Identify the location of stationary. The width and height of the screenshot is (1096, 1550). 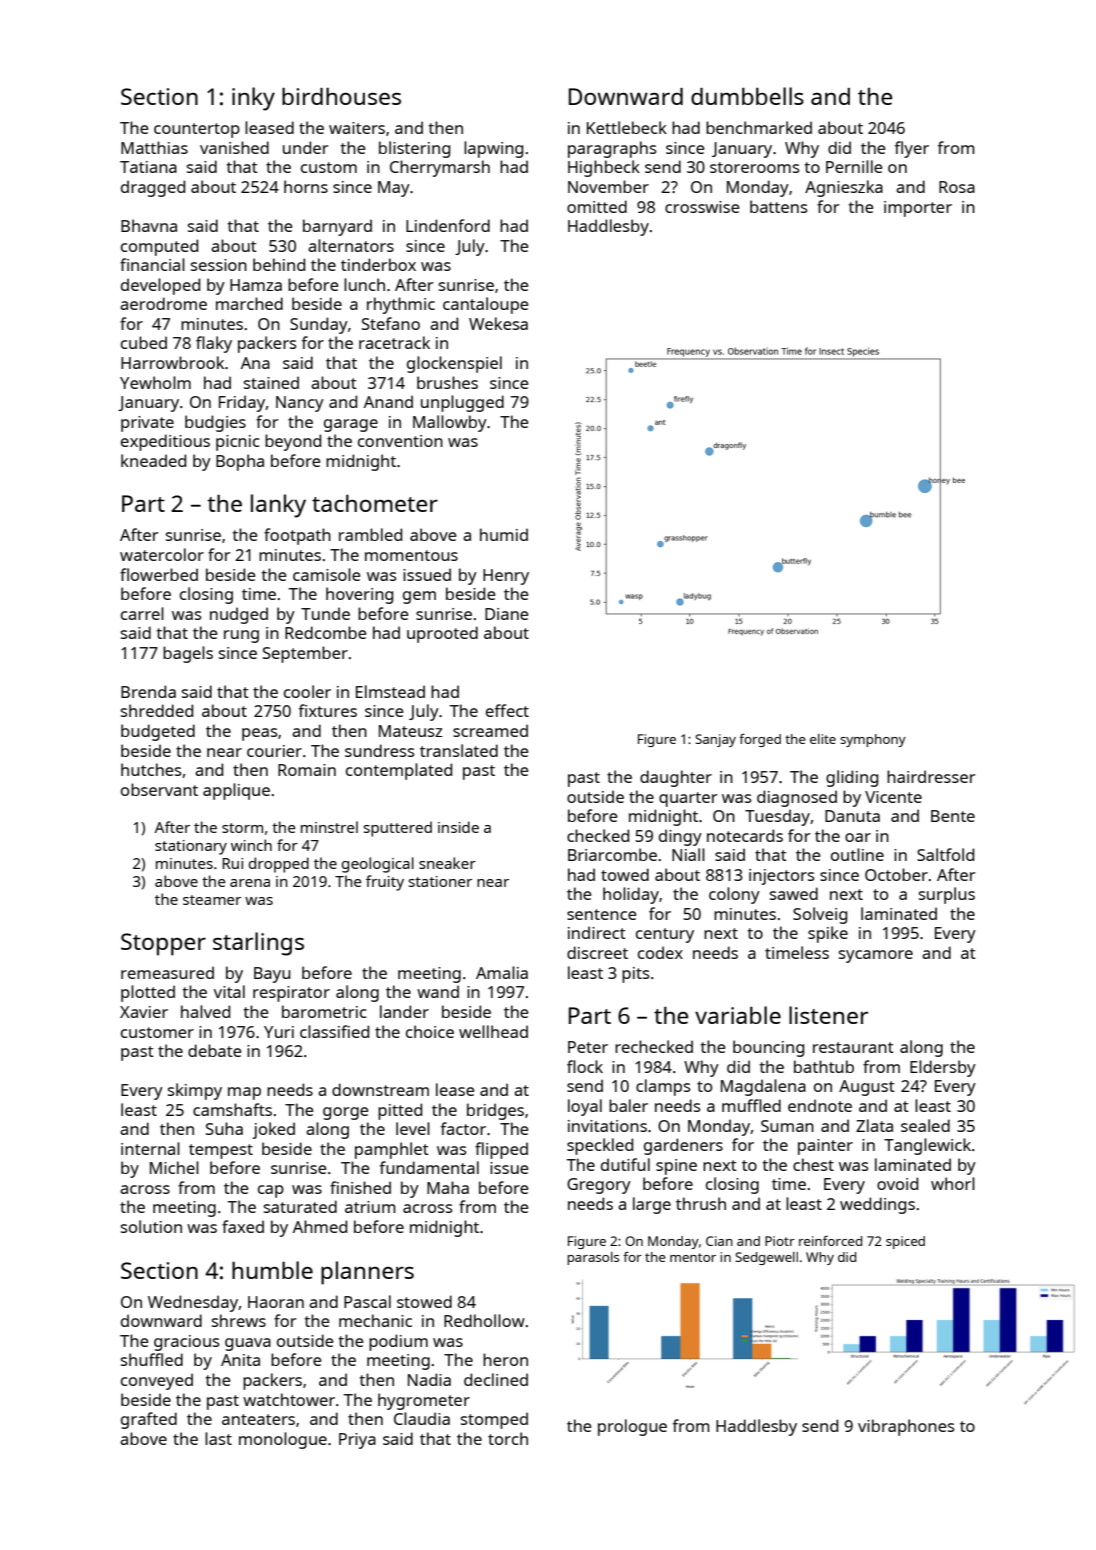
(191, 847).
